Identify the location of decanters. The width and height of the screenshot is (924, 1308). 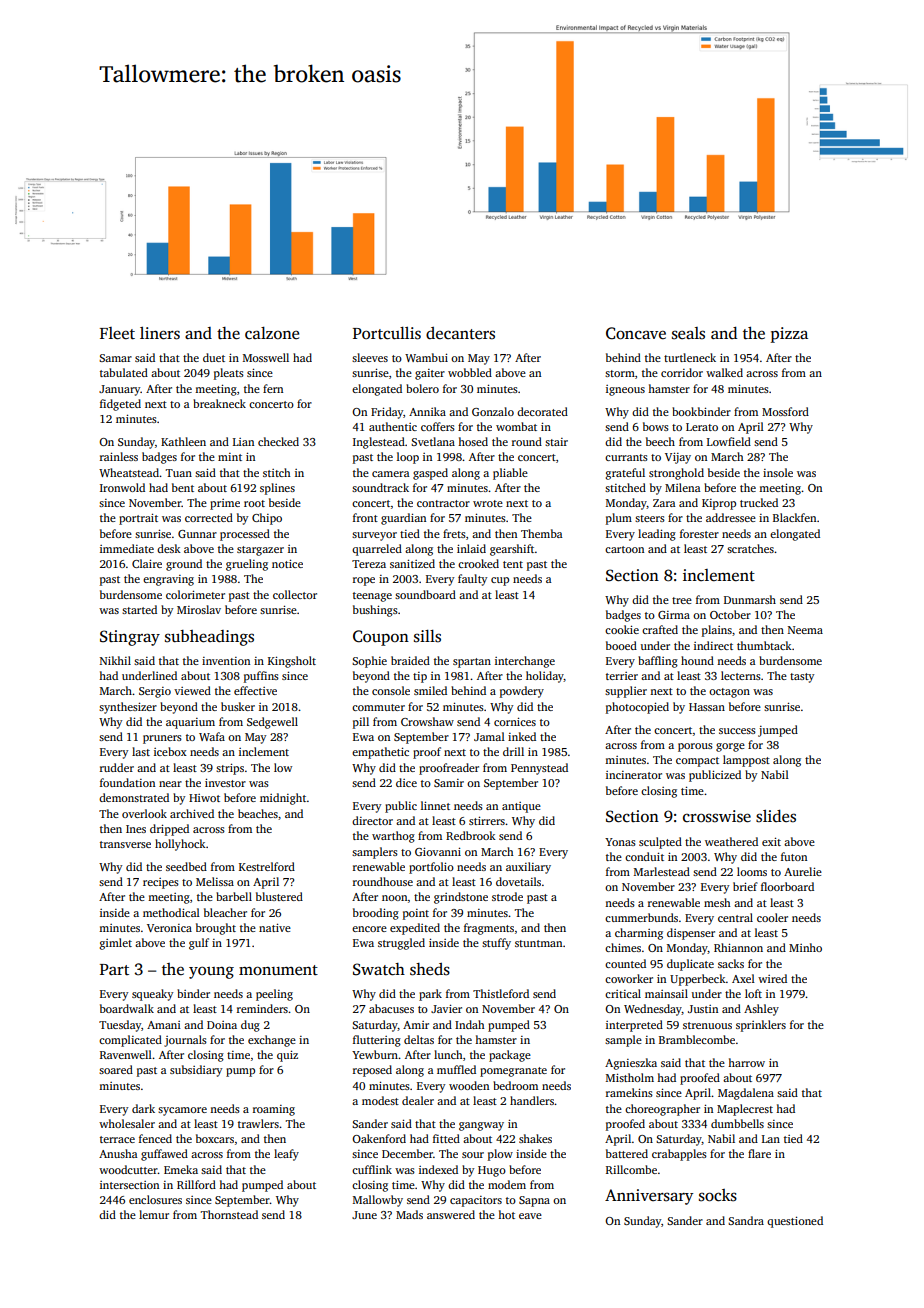
(460, 333).
